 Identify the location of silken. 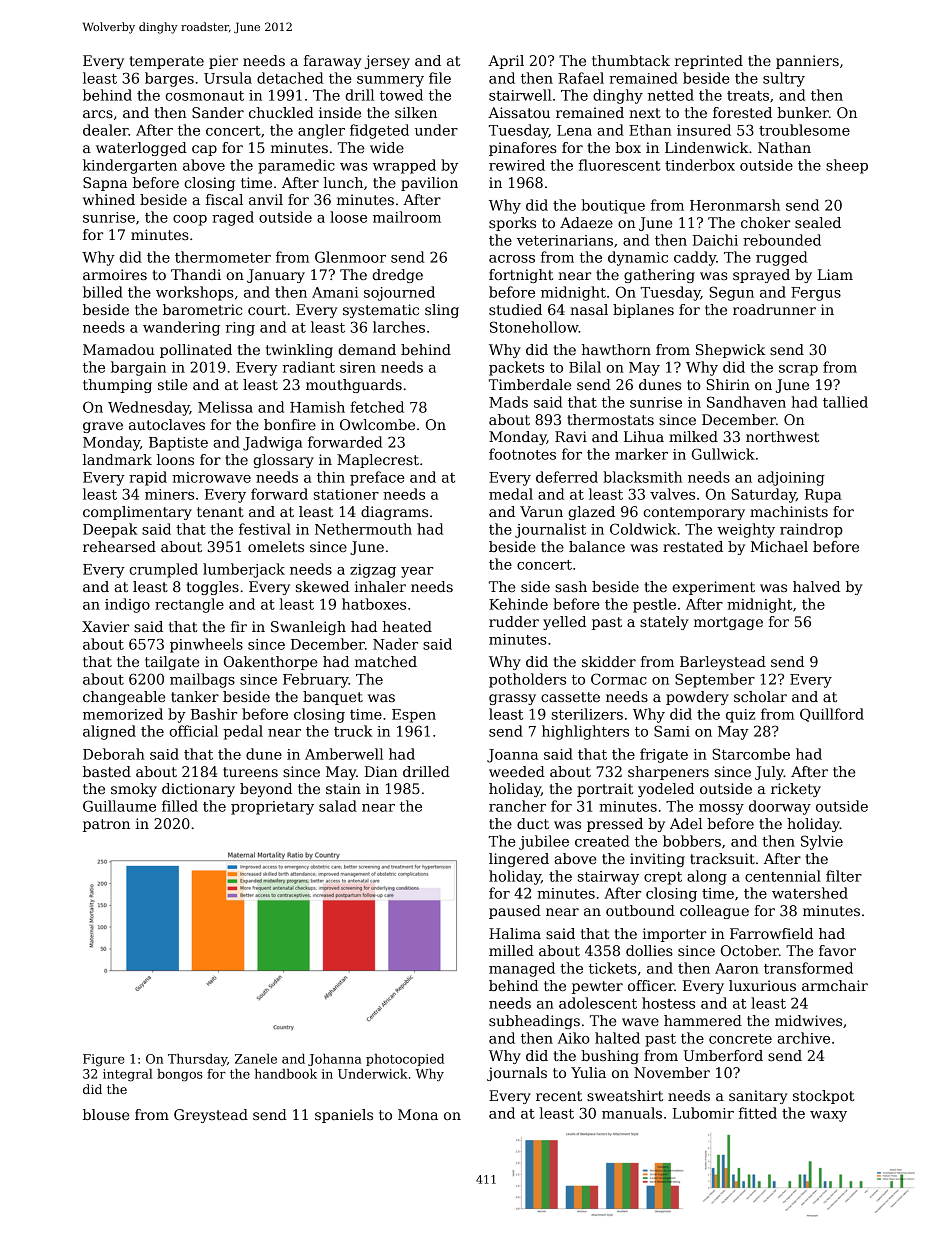
(416, 112).
